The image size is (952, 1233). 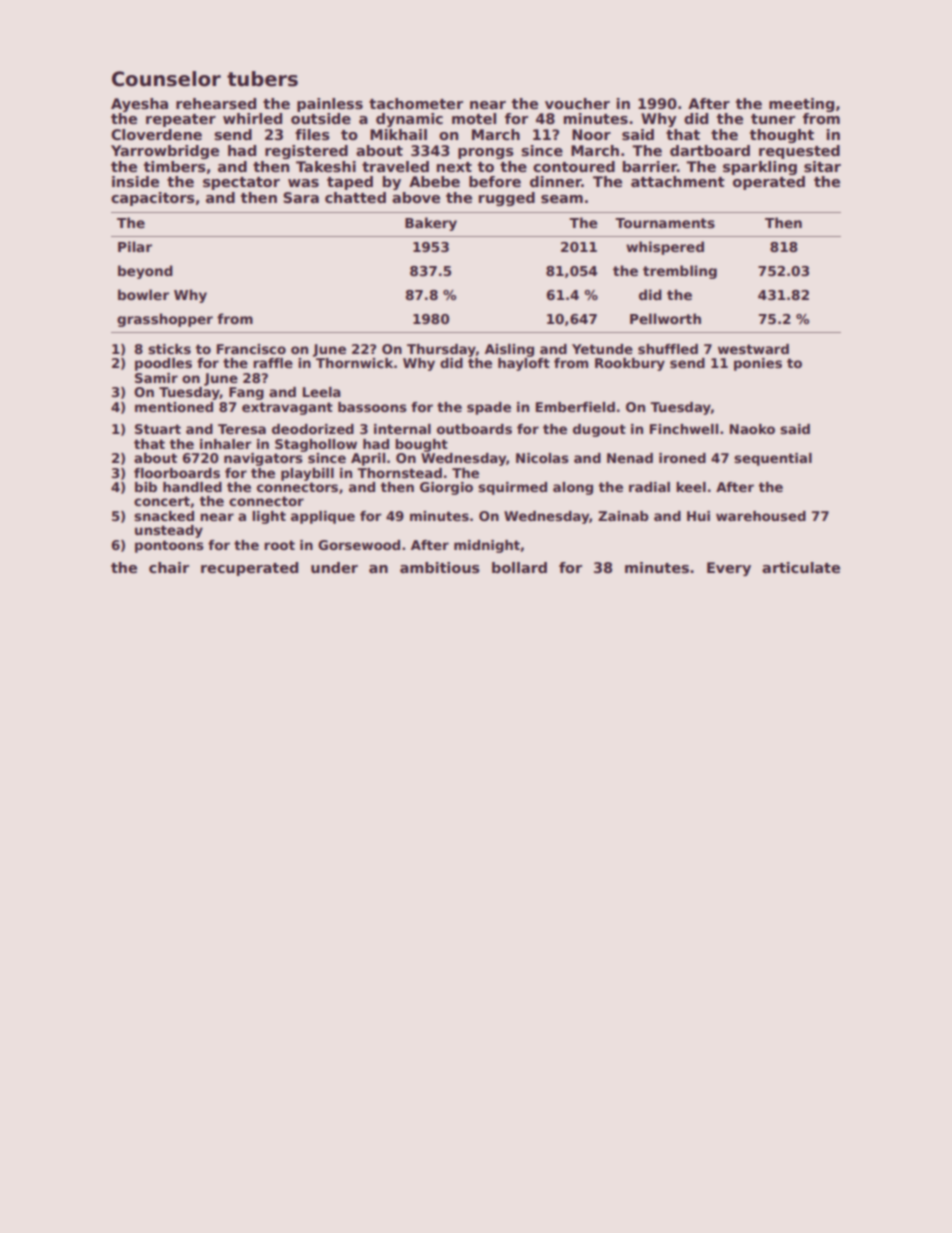 I want to click on grasshopper, so click(x=165, y=320).
